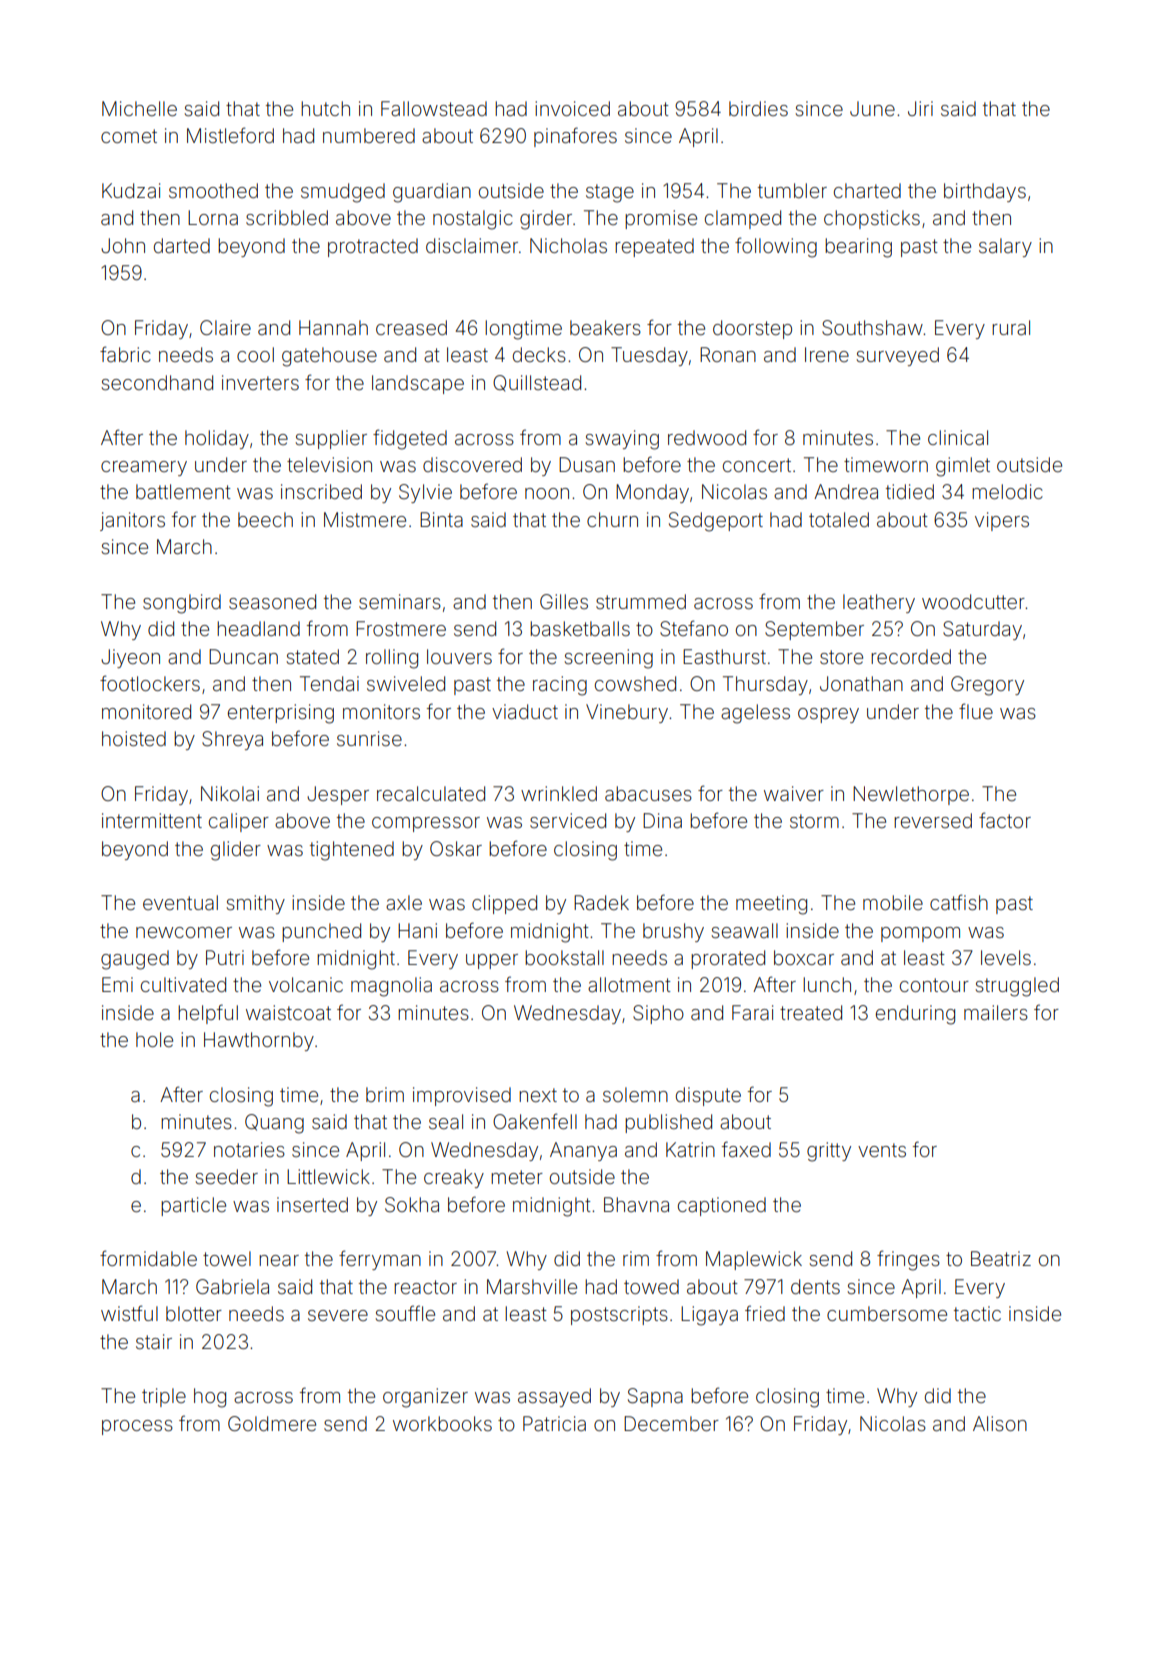  What do you see at coordinates (572, 108) in the screenshot?
I see `invoiced` at bounding box center [572, 108].
